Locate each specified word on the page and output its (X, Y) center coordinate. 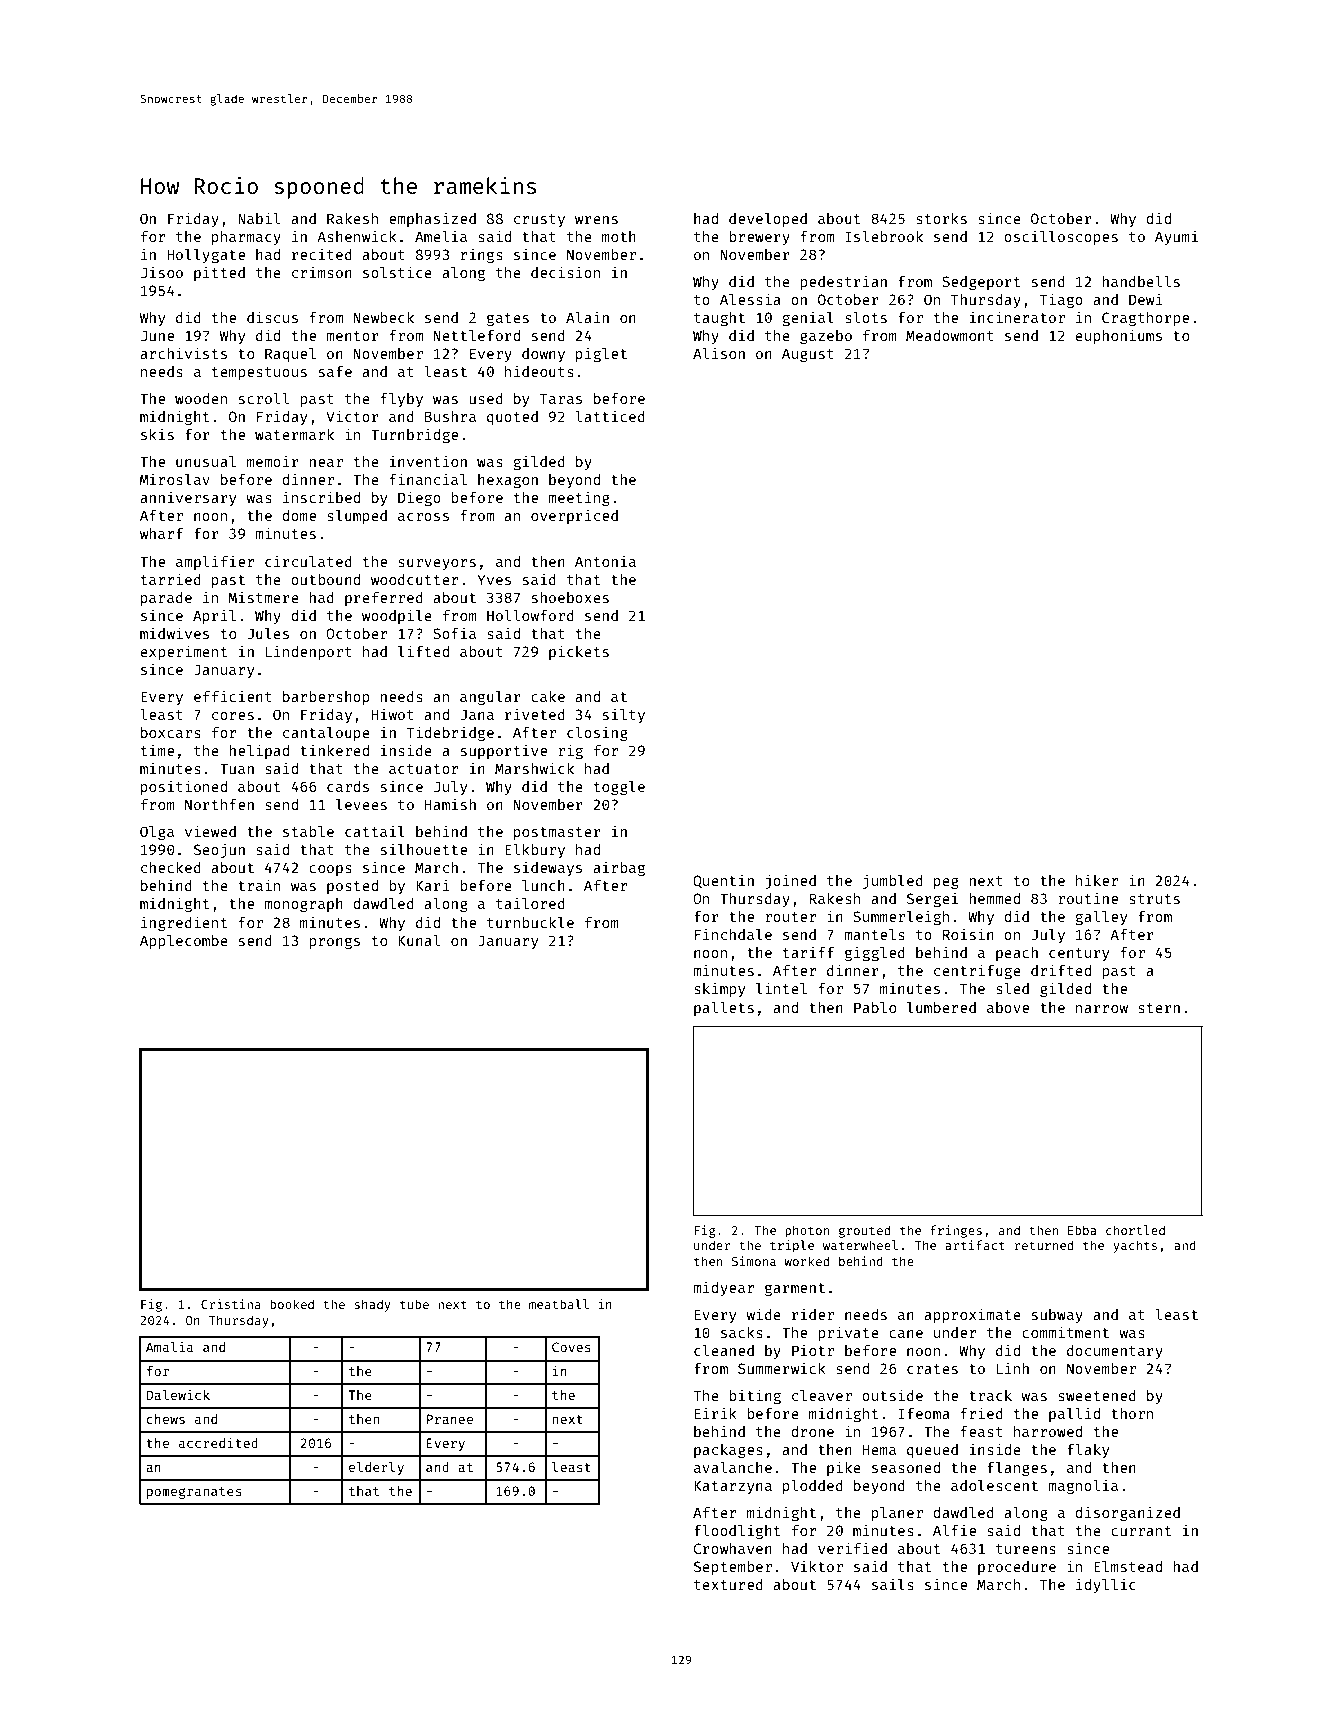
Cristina (231, 1304)
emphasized (432, 219)
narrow (1102, 1009)
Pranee (450, 1419)
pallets (724, 1009)
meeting (579, 499)
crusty (539, 220)
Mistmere (263, 597)
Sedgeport (981, 283)
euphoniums (1119, 336)
